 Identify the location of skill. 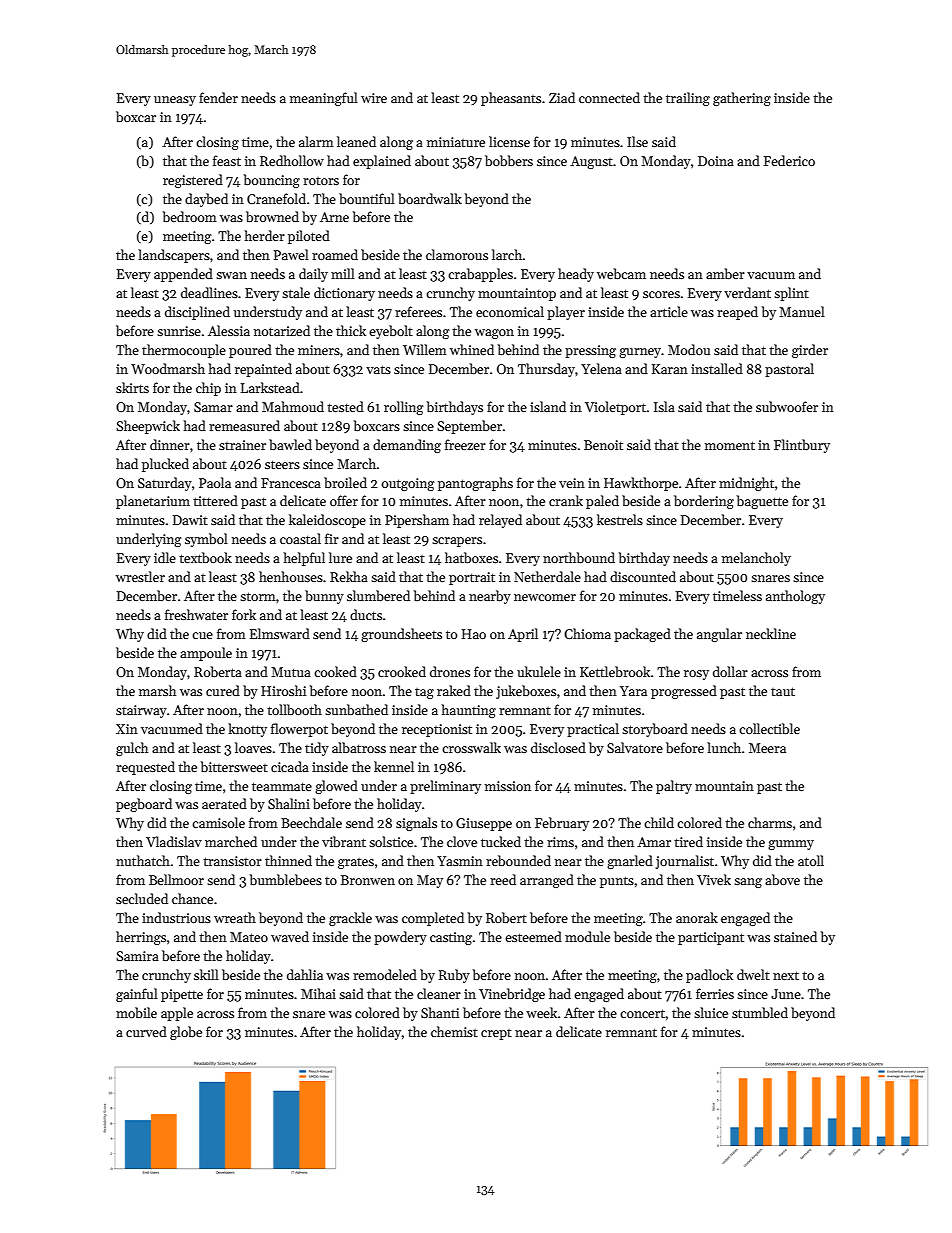
(206, 974).
